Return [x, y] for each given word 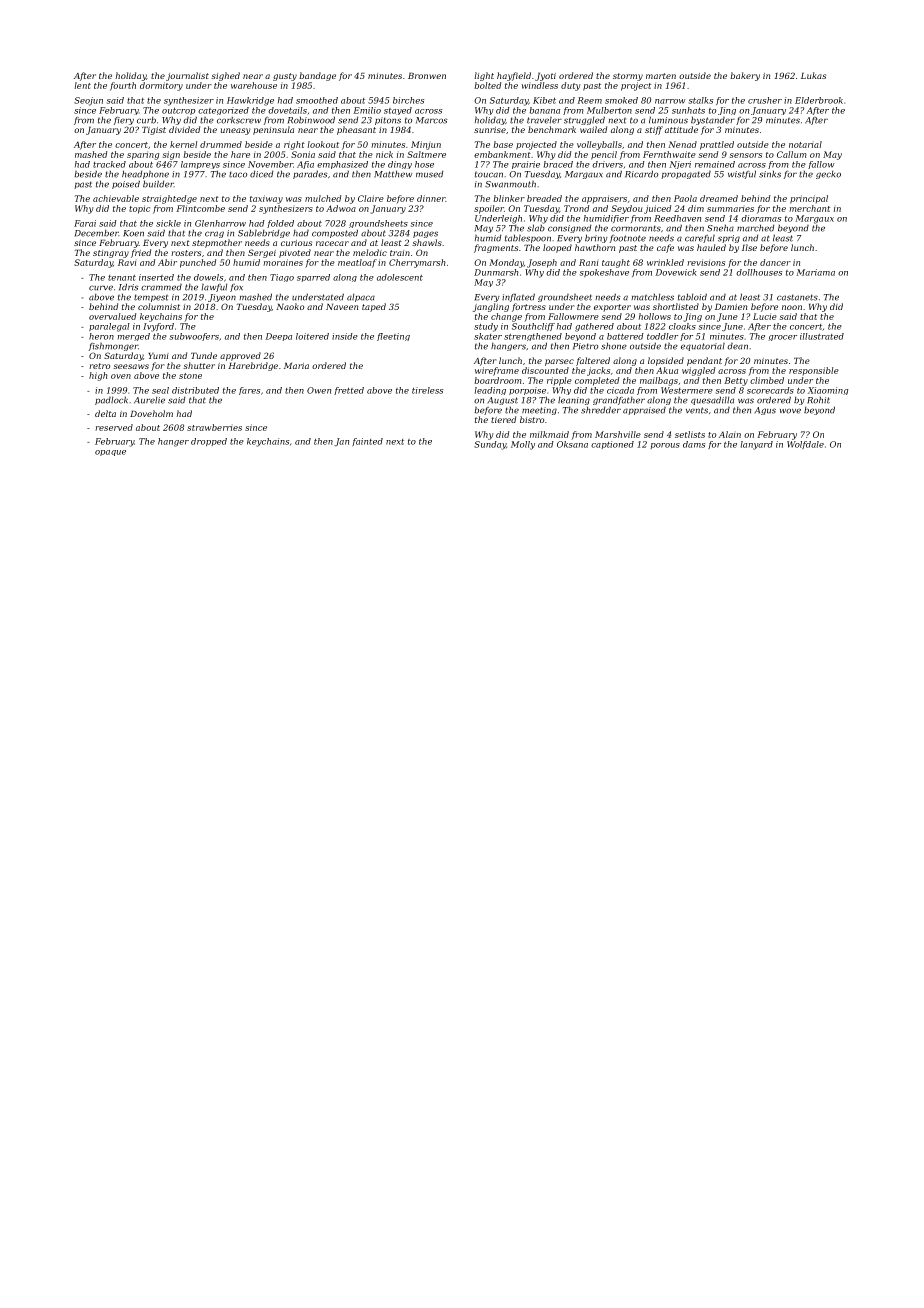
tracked [109, 164]
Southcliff [533, 327]
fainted [367, 442]
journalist [187, 76]
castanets [797, 297]
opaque [110, 453]
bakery [745, 76]
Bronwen [427, 76]
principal [809, 199]
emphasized [342, 165]
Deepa [278, 337]
